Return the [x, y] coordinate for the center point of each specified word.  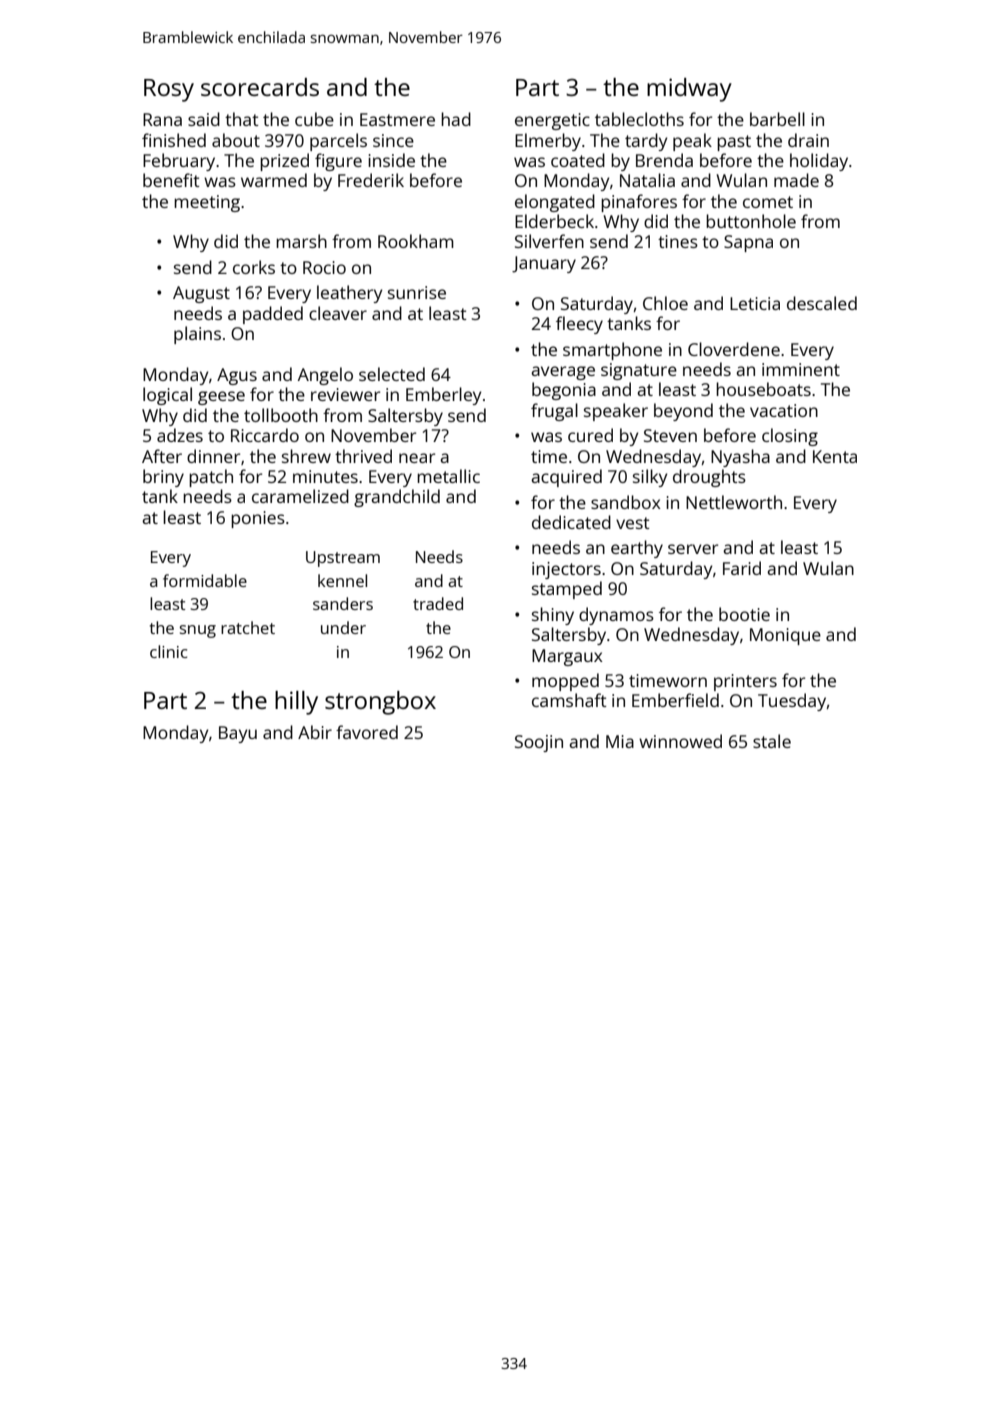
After [162, 456]
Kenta [835, 456]
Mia [620, 741]
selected [392, 374]
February [179, 162]
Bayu [238, 734]
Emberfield [675, 700]
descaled [822, 303]
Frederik [371, 180]
